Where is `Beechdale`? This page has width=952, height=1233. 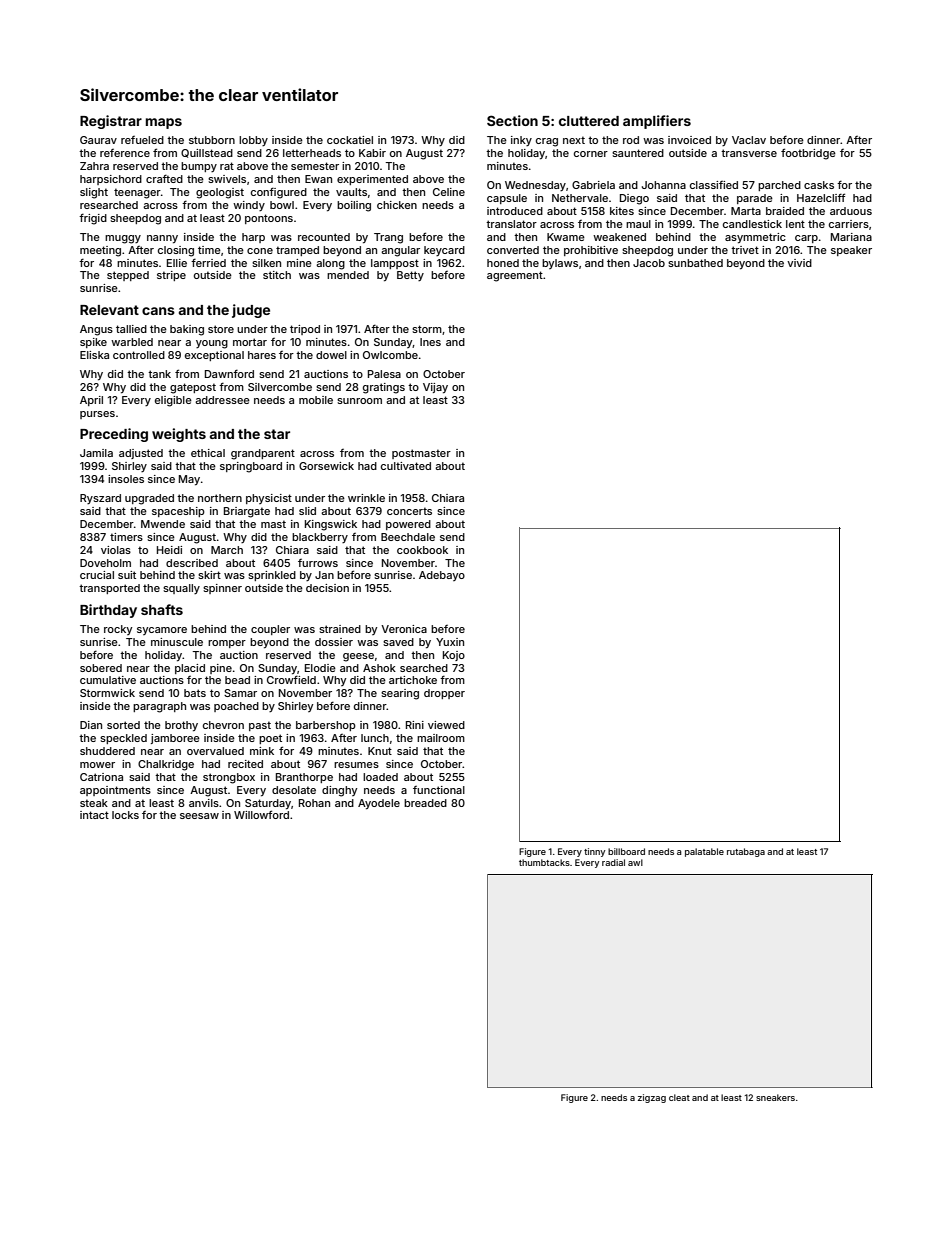 Beechdale is located at coordinates (408, 537).
